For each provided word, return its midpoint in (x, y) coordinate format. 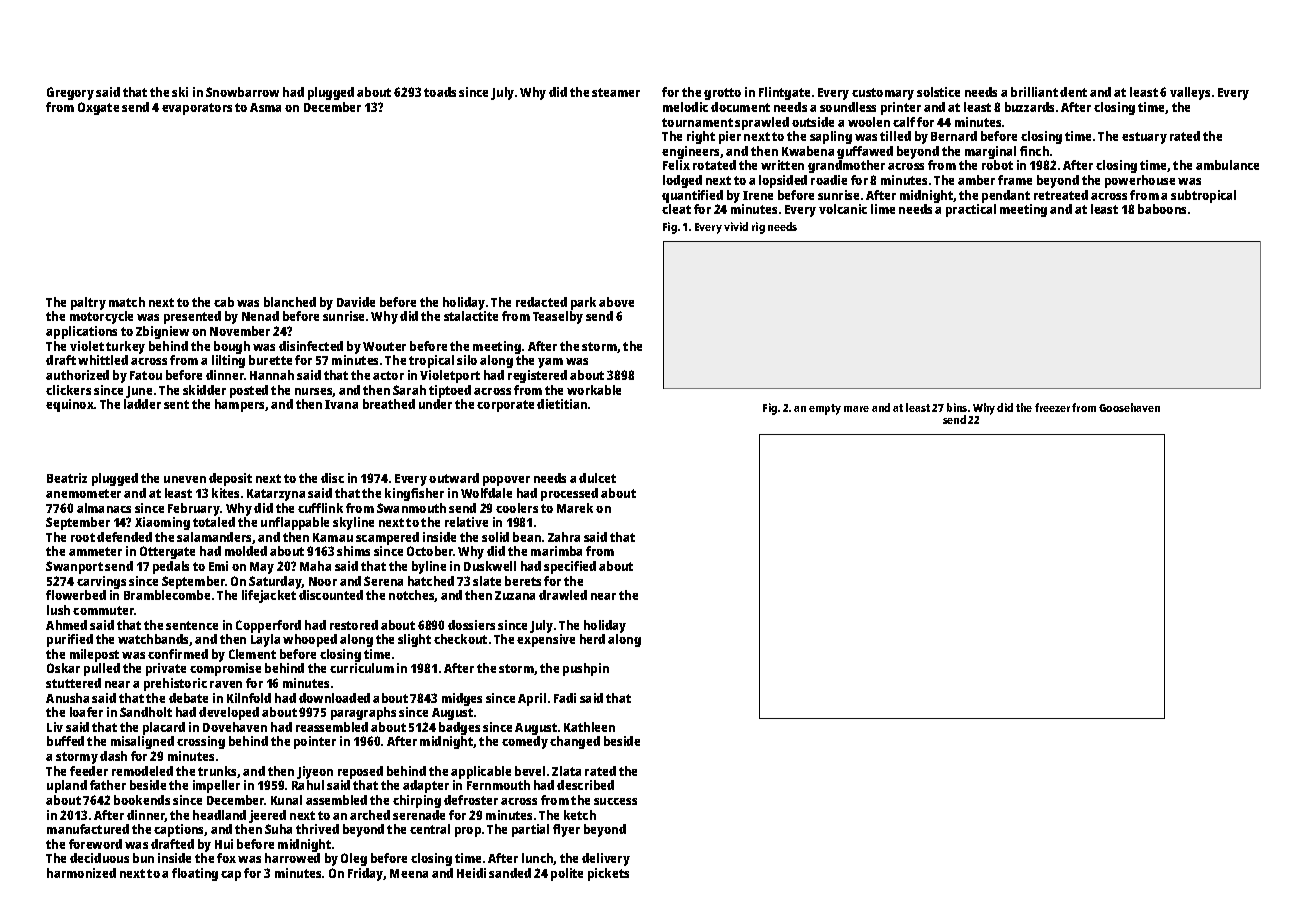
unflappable (295, 523)
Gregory (70, 93)
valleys (1190, 93)
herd (592, 639)
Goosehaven (1129, 407)
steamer (616, 92)
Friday (366, 874)
